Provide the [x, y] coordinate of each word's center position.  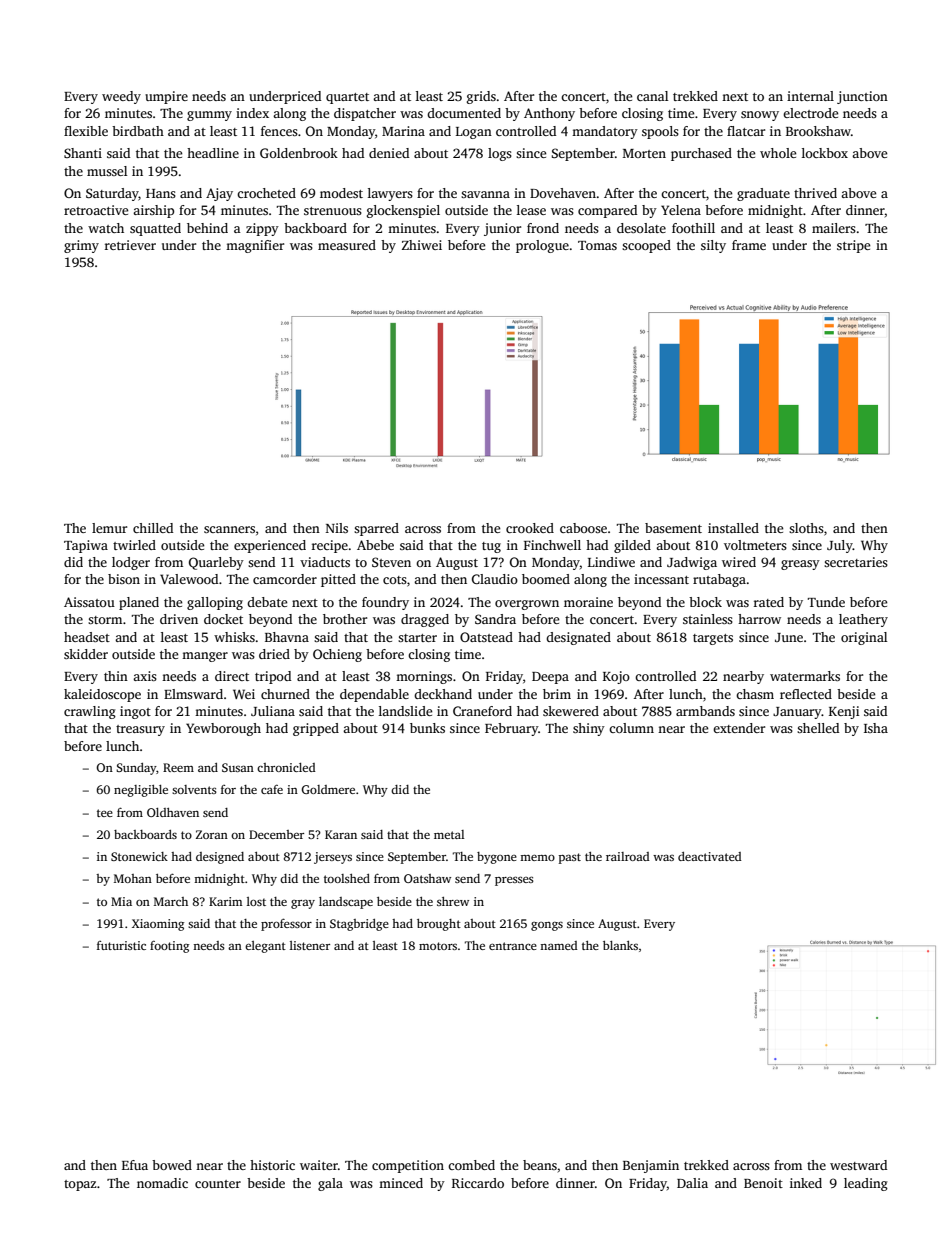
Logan [474, 133]
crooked [530, 528]
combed [471, 1165]
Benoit [763, 1183]
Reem [178, 767]
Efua [135, 1165]
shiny [589, 729]
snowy [760, 116]
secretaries [856, 562]
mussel [107, 171]
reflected [806, 694]
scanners [229, 529]
